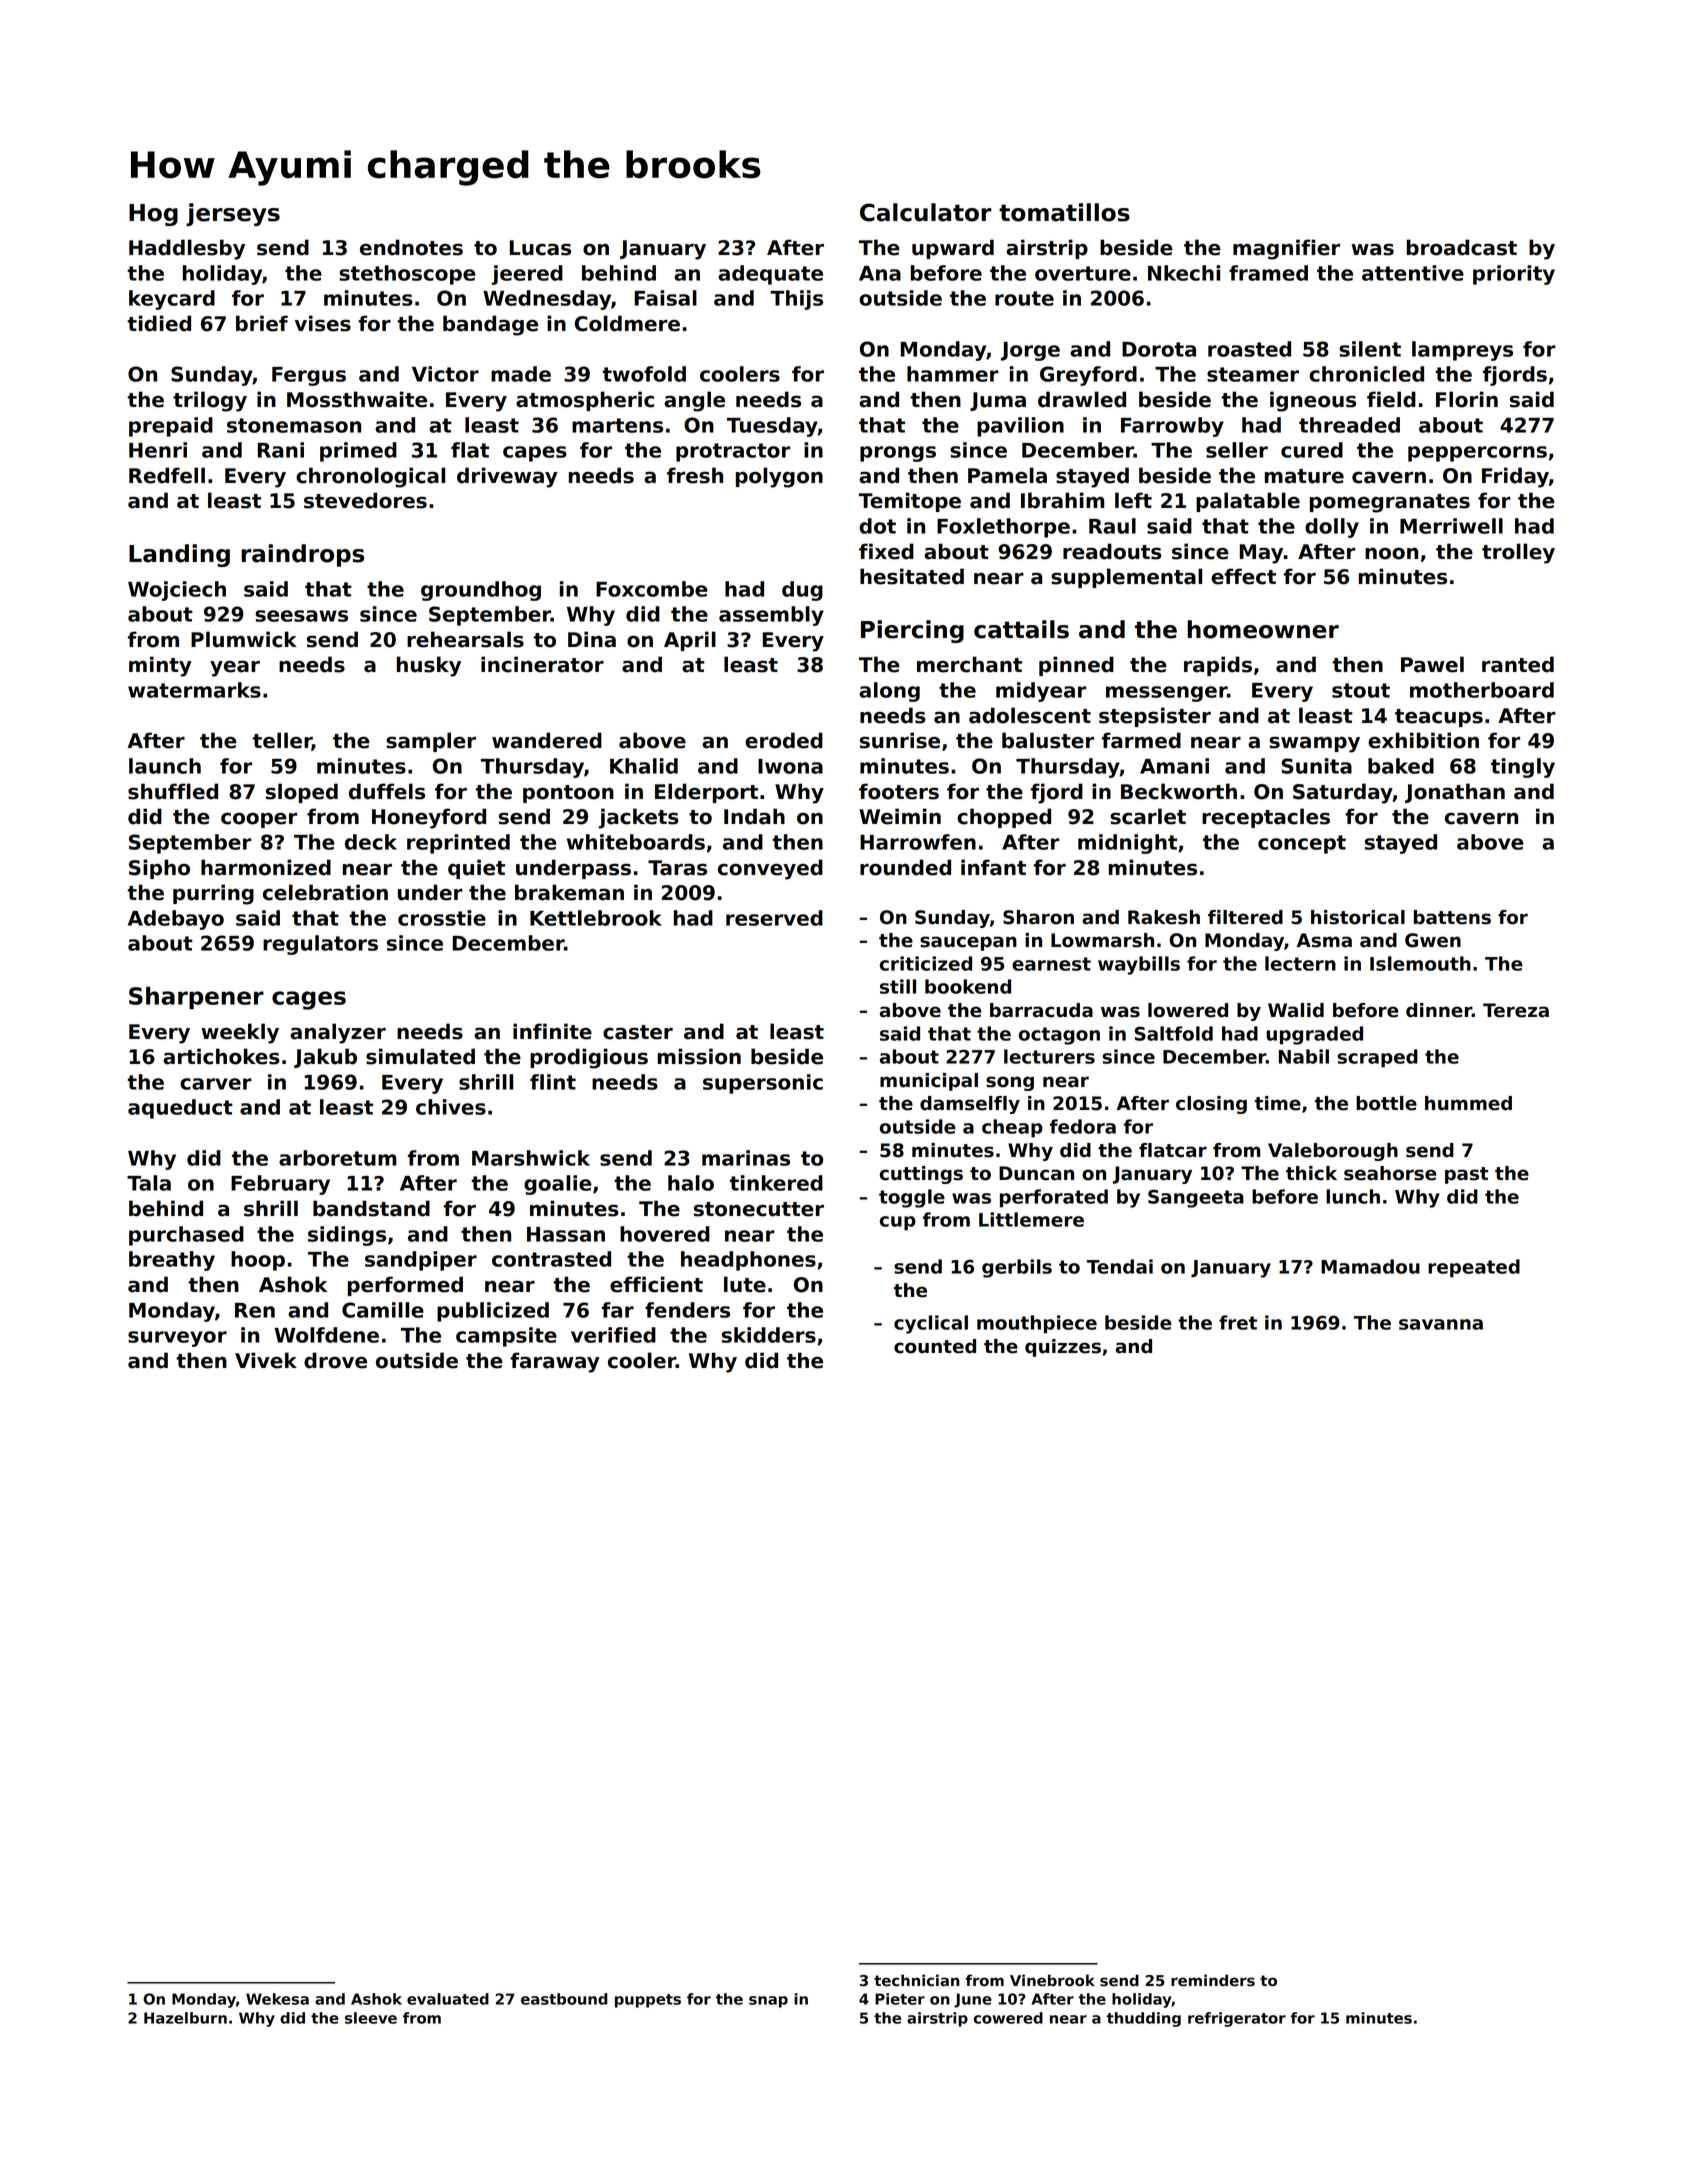  I want to click on lampreys, so click(1462, 351).
